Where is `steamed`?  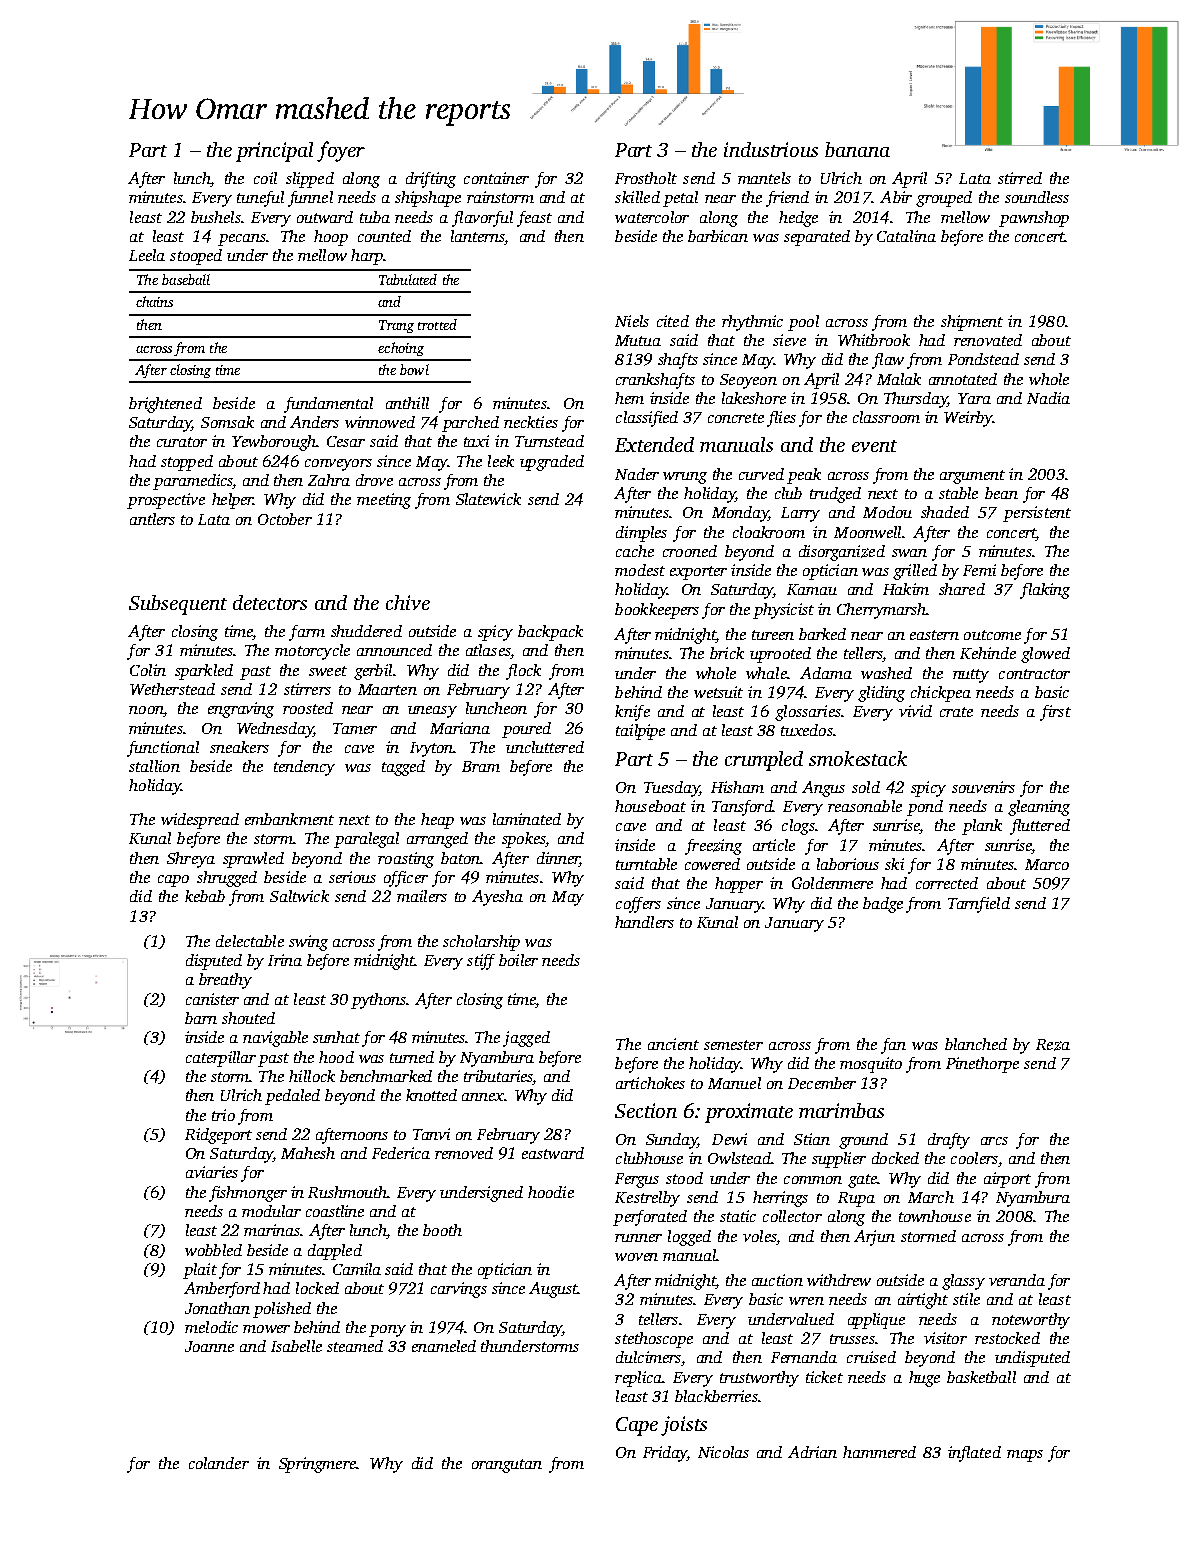 steamed is located at coordinates (355, 1346).
